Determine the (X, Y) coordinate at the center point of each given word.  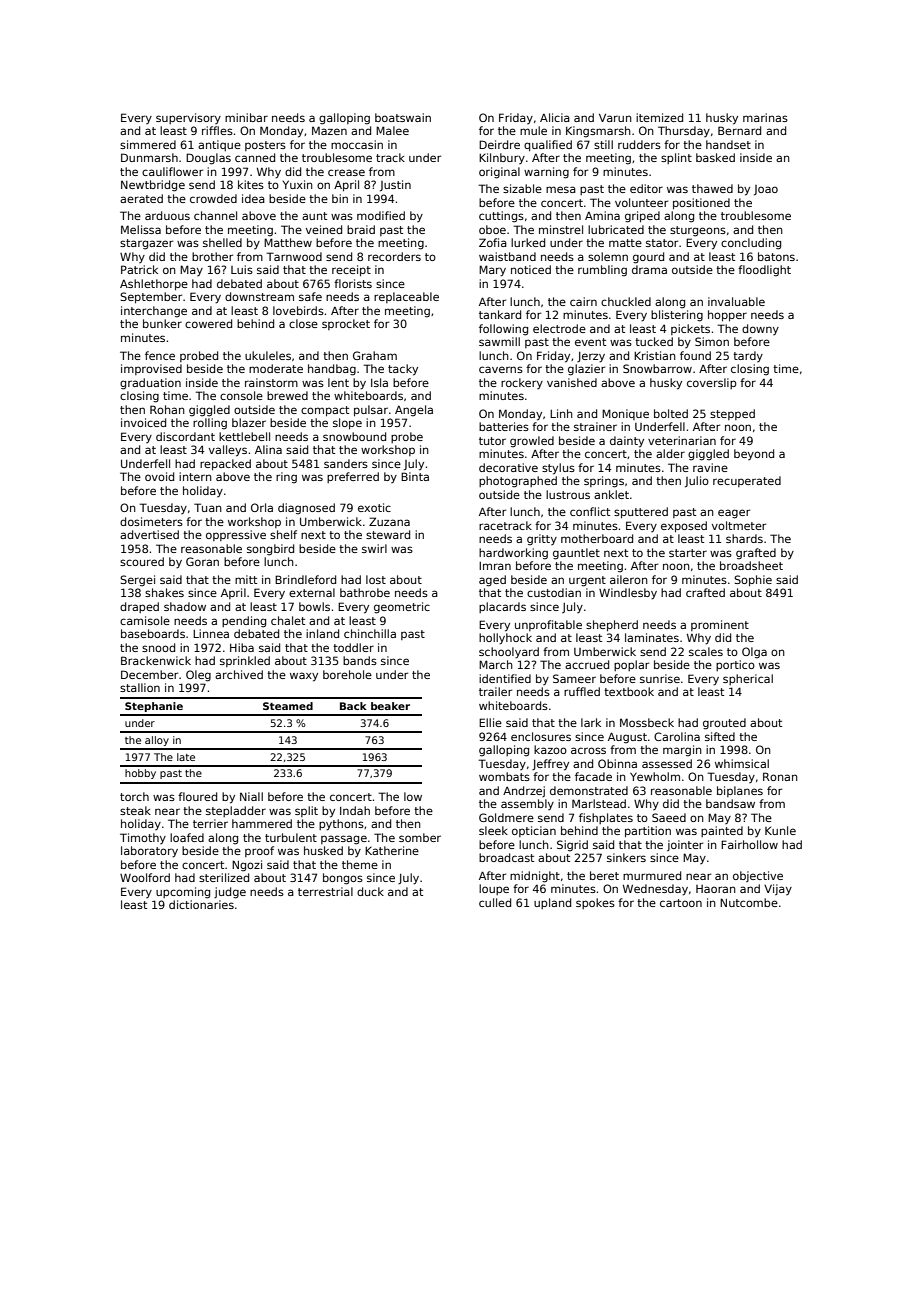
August (627, 738)
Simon (712, 341)
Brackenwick (156, 660)
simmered (148, 144)
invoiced (143, 422)
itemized (659, 117)
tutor (492, 441)
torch (134, 796)
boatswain (403, 117)
